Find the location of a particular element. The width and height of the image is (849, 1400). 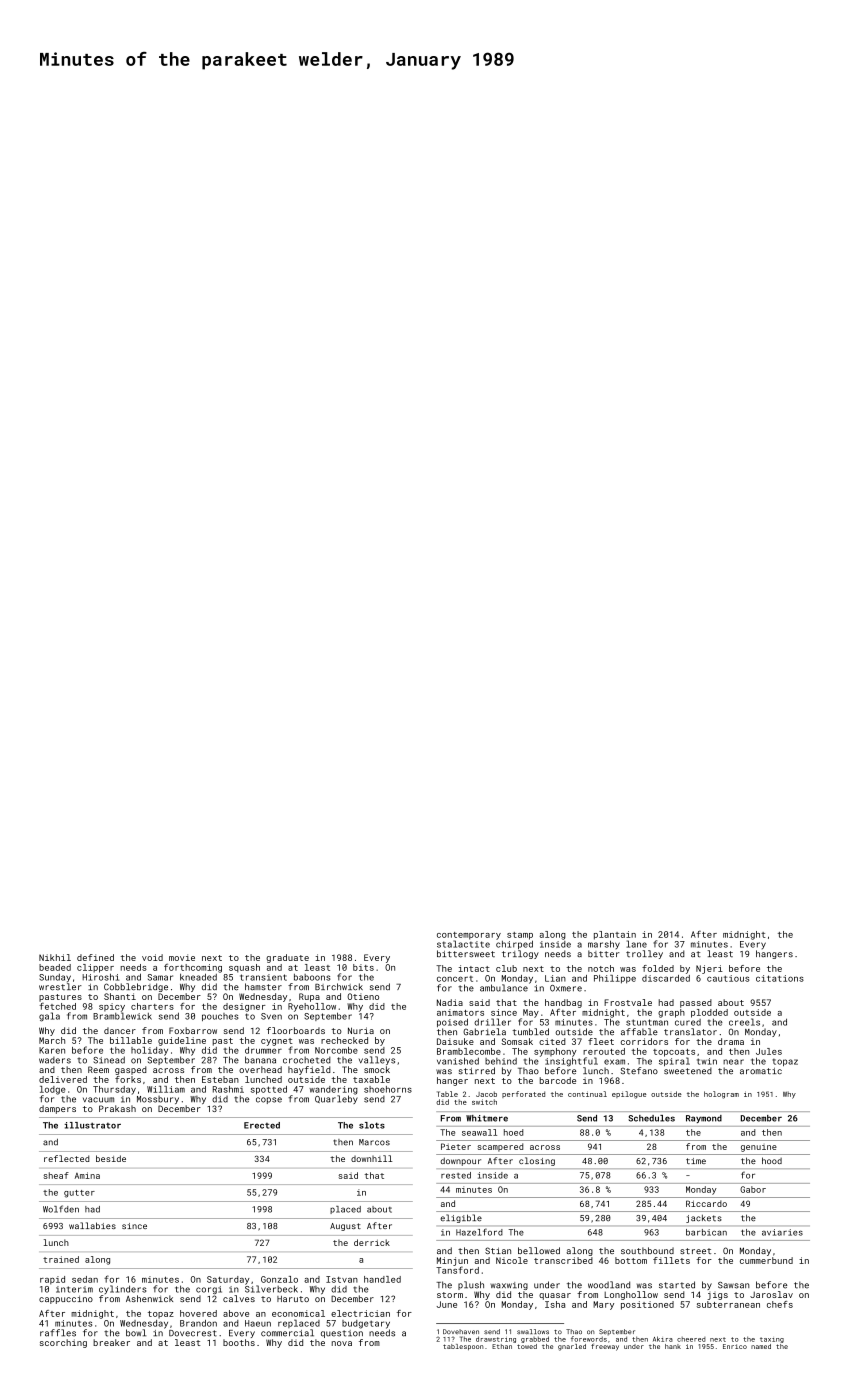

discarded is located at coordinates (666, 978).
